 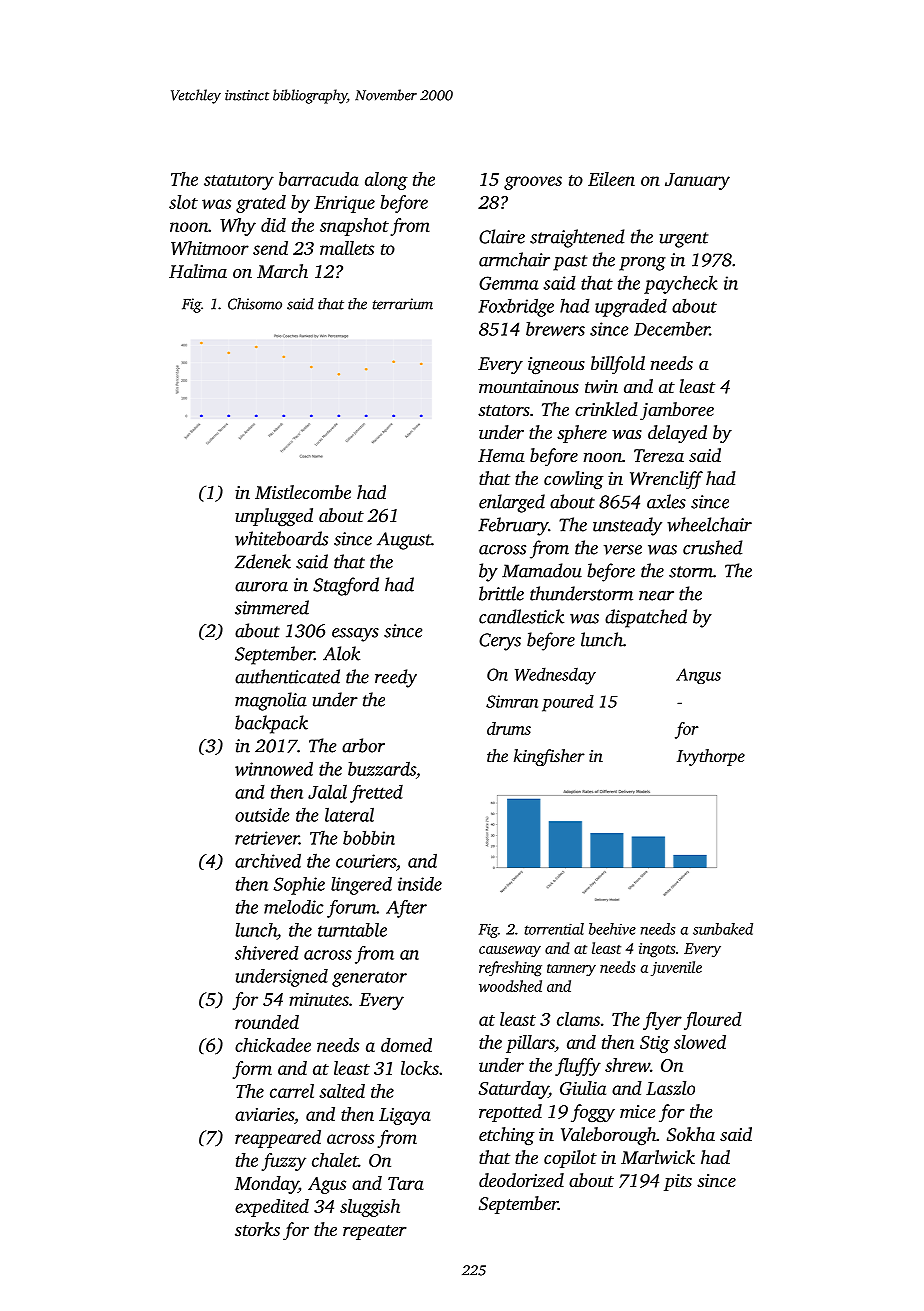 What do you see at coordinates (370, 1208) in the screenshot?
I see `sluggish` at bounding box center [370, 1208].
